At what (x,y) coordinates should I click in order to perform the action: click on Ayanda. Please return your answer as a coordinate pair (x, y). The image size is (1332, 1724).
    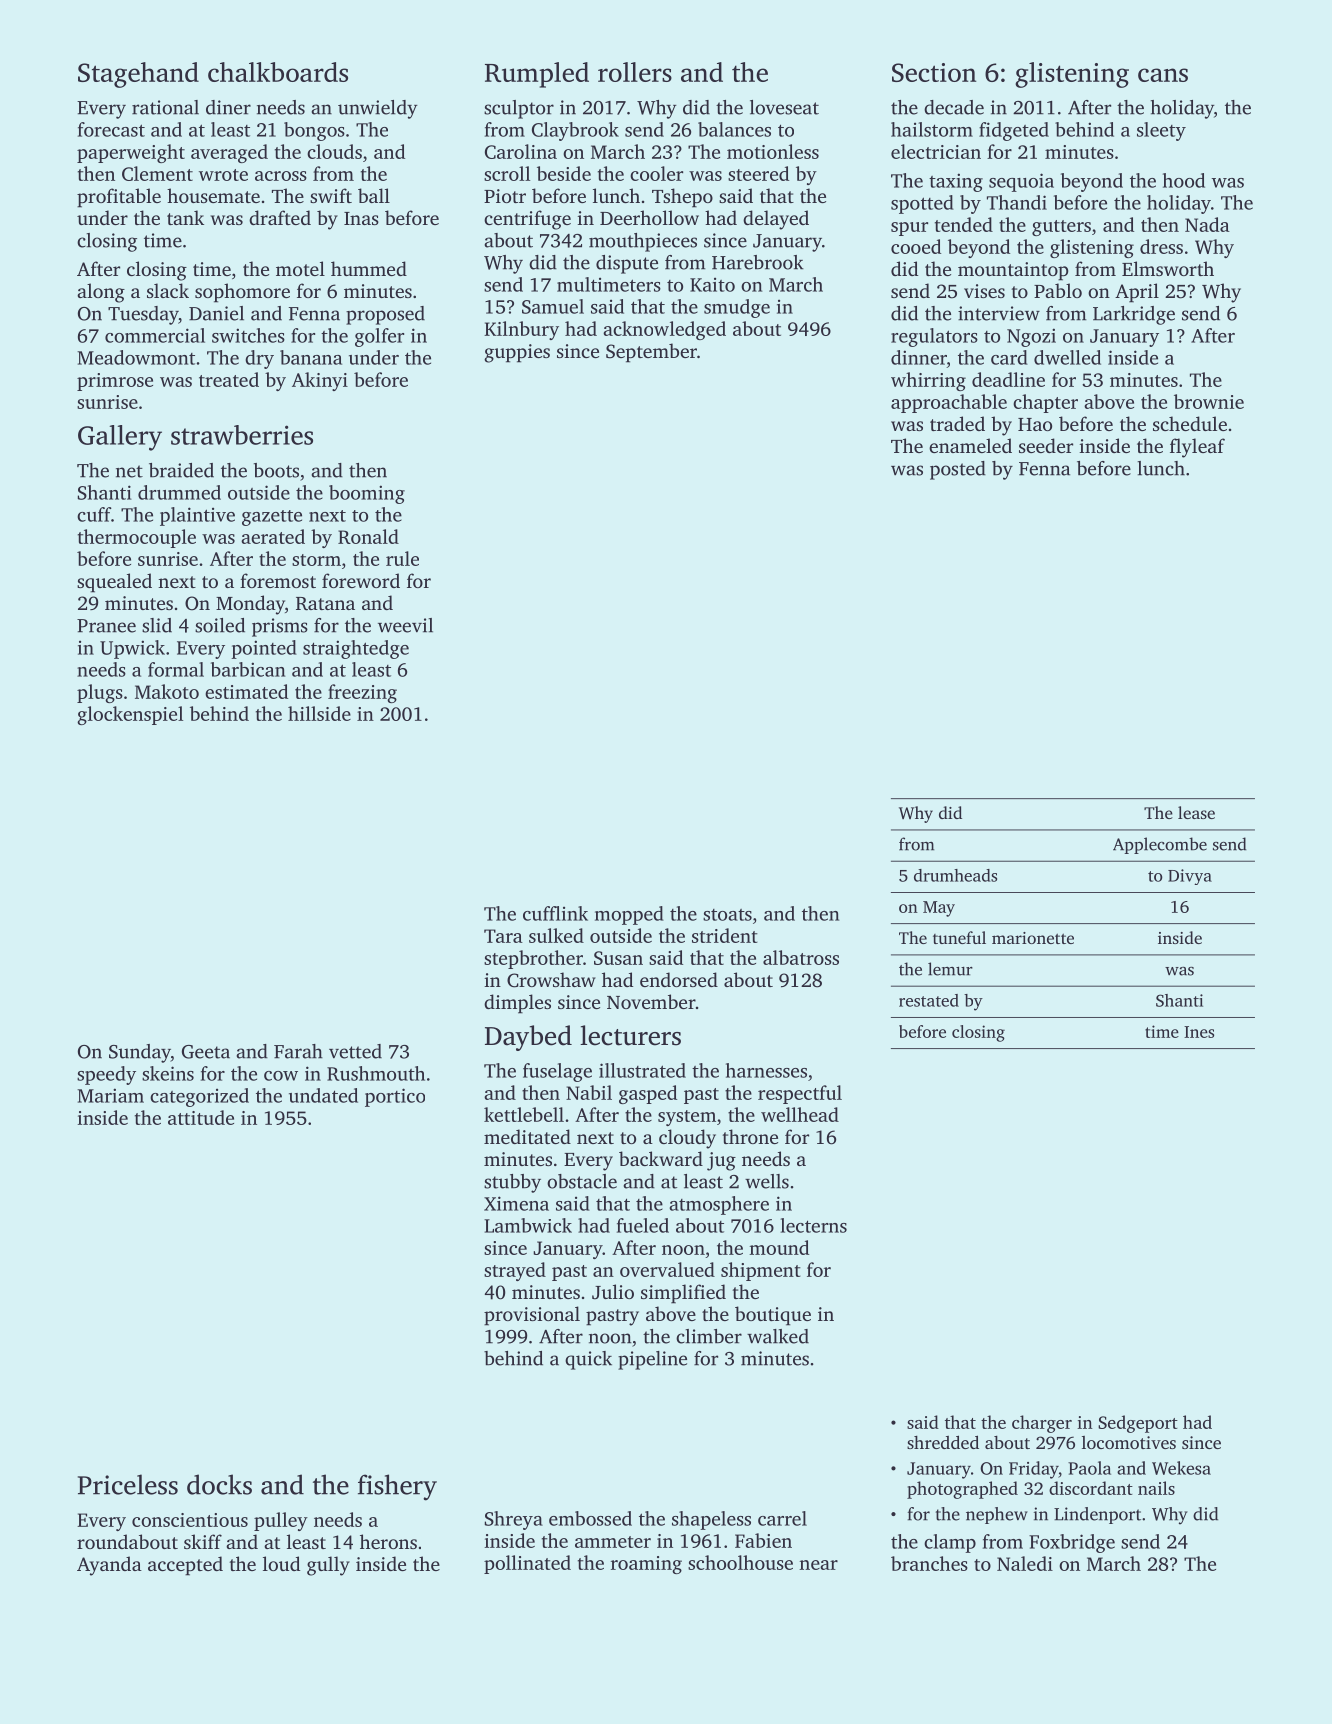
    Looking at the image, I should click on (109, 1566).
